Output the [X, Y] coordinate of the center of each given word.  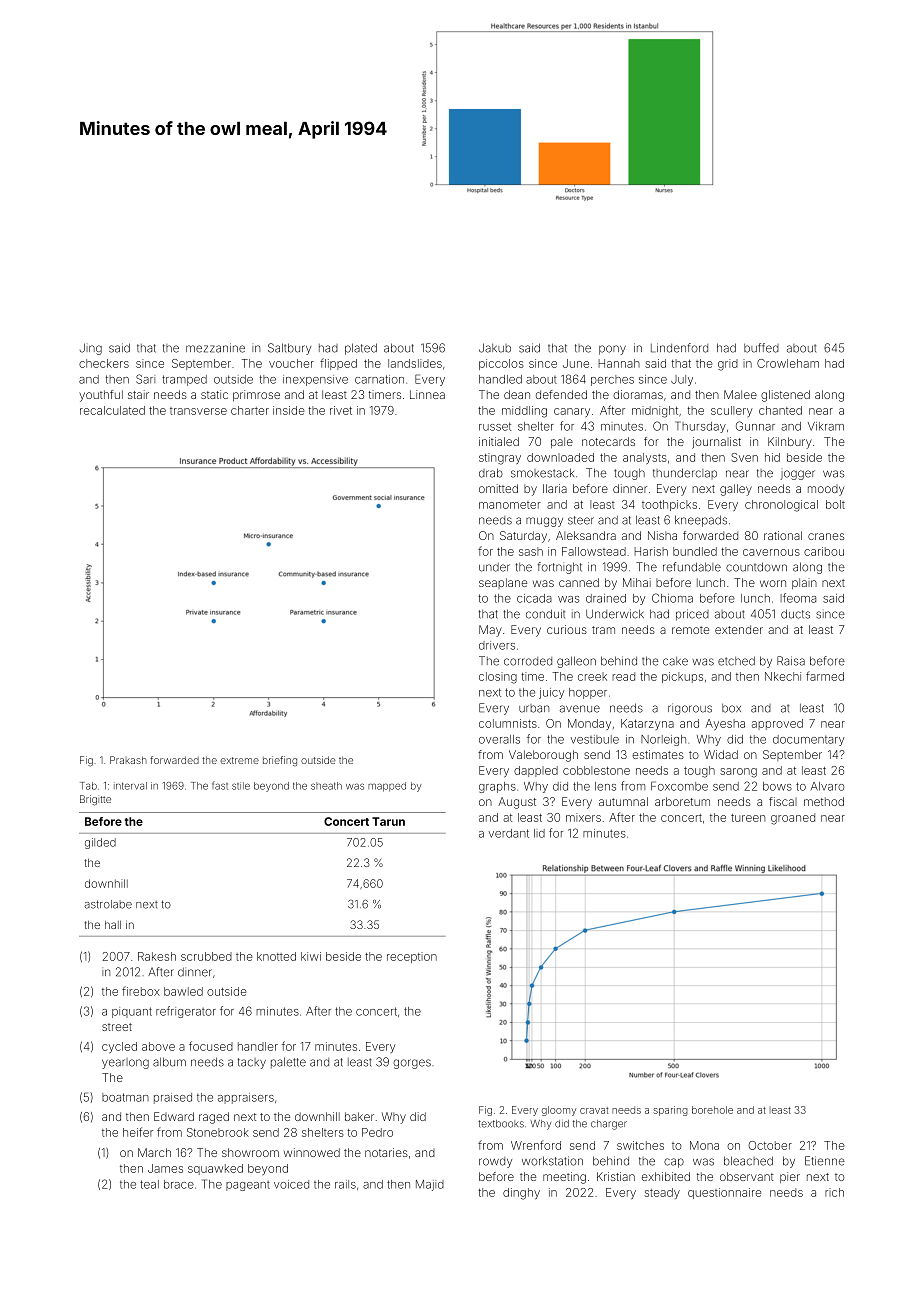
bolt [835, 504]
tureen [748, 818]
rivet [341, 410]
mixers [583, 817]
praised [173, 1098]
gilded [100, 843]
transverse [198, 411]
